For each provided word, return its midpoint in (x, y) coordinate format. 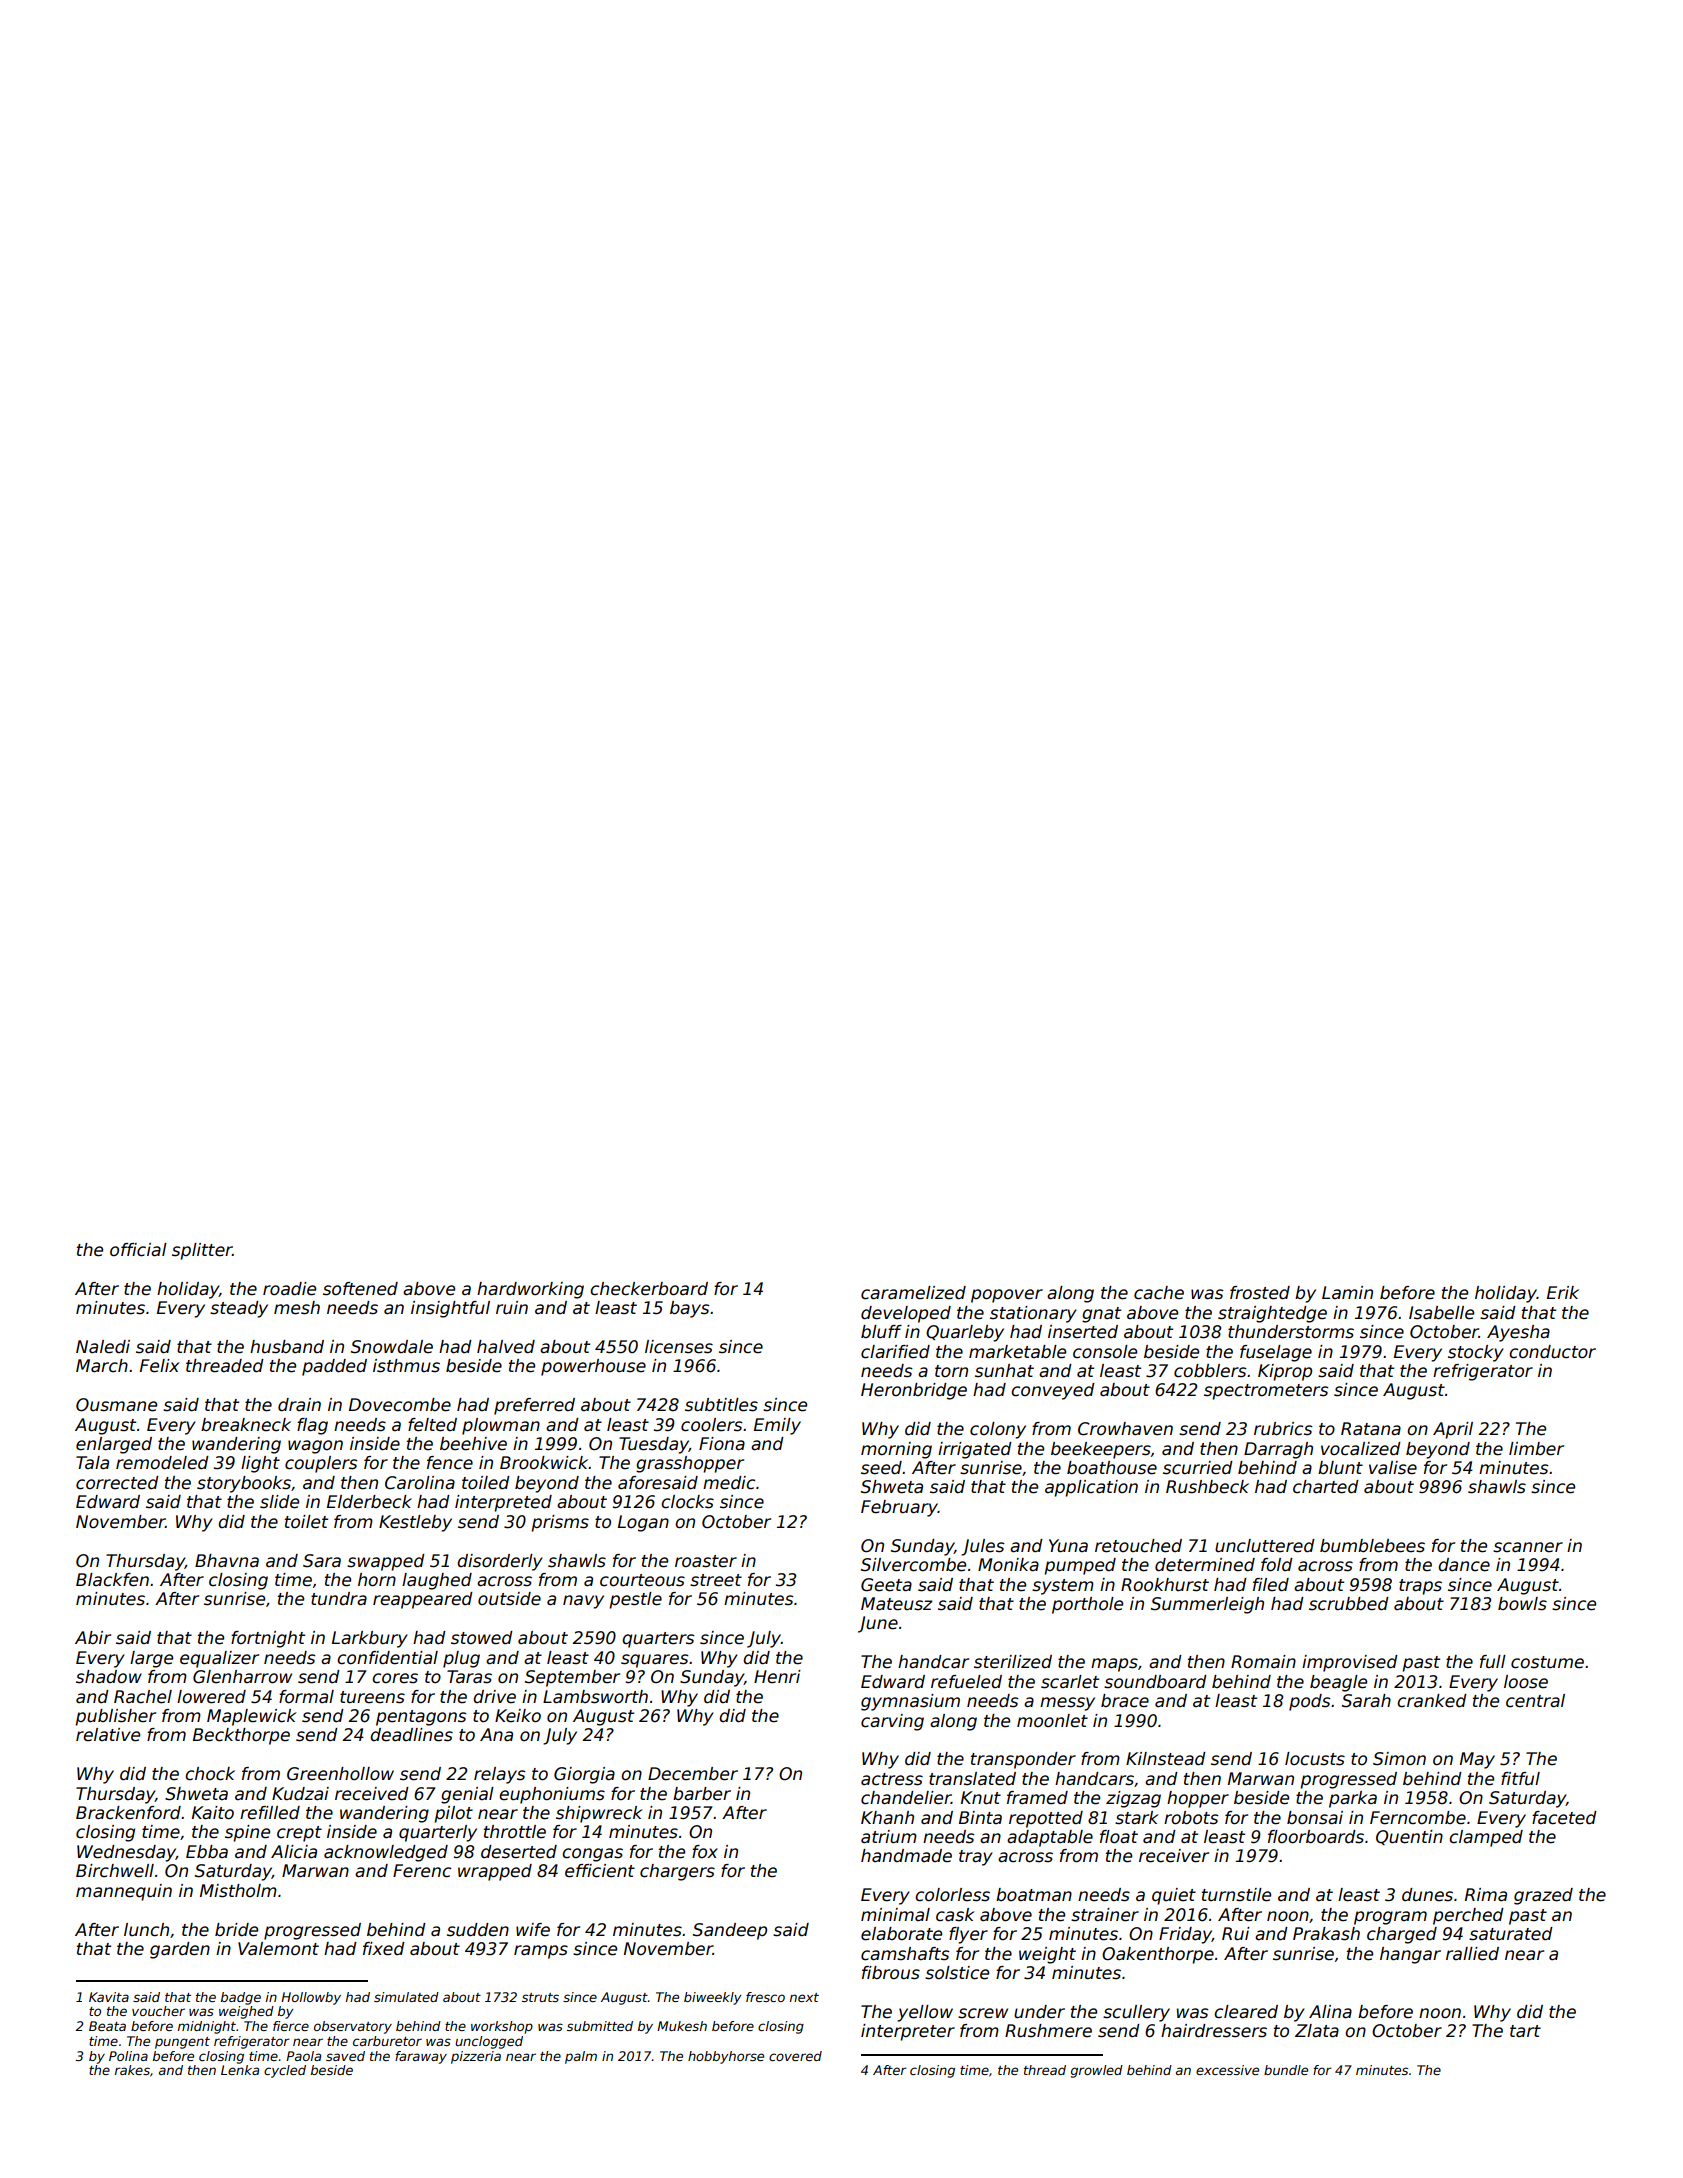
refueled (966, 1682)
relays (499, 1775)
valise (1393, 1468)
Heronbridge (914, 1391)
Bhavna (227, 1561)
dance (1464, 1565)
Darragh (1278, 1450)
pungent (182, 2043)
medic (729, 1483)
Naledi (103, 1347)
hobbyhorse (726, 2057)
